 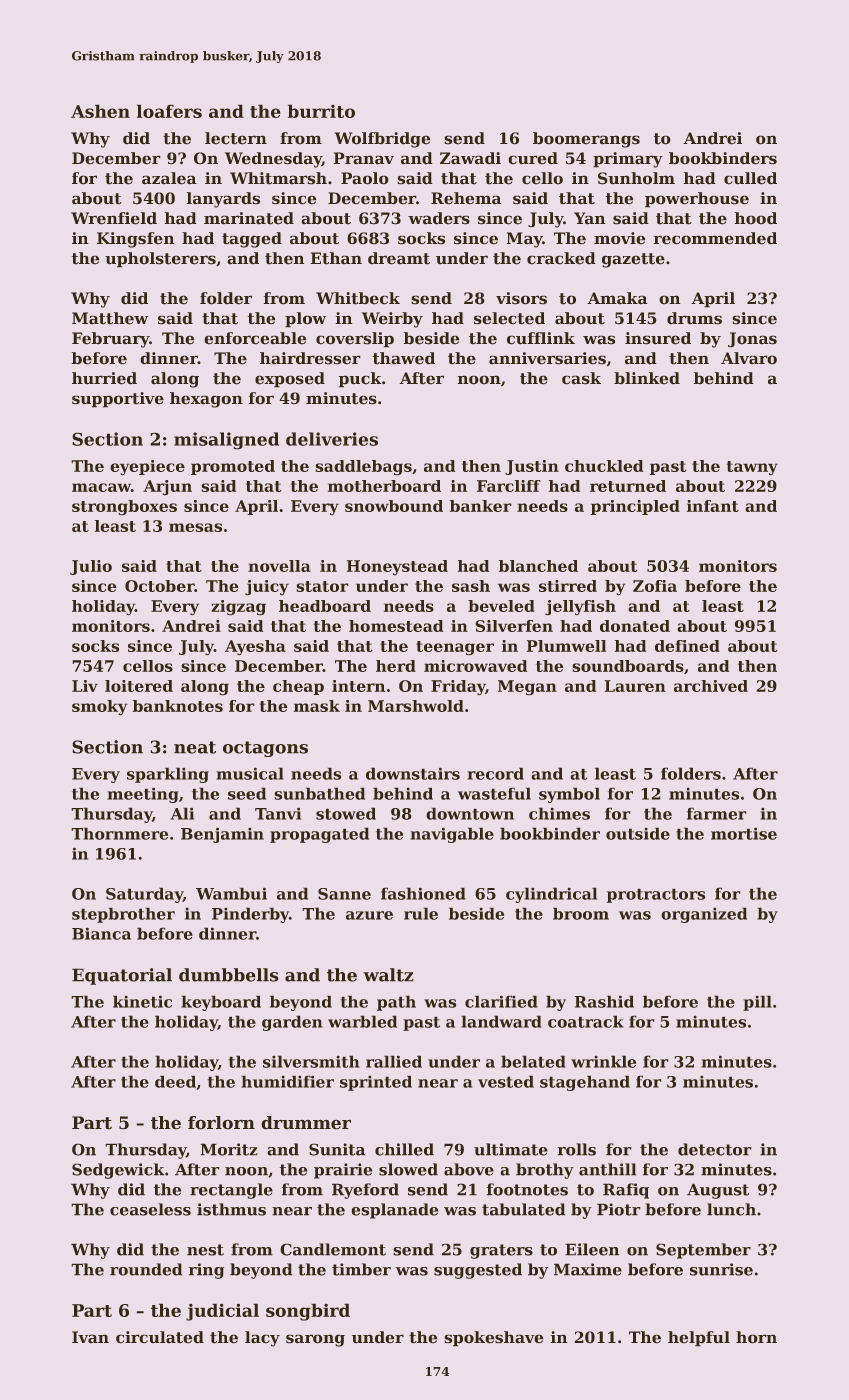 I want to click on downtown, so click(x=470, y=813).
